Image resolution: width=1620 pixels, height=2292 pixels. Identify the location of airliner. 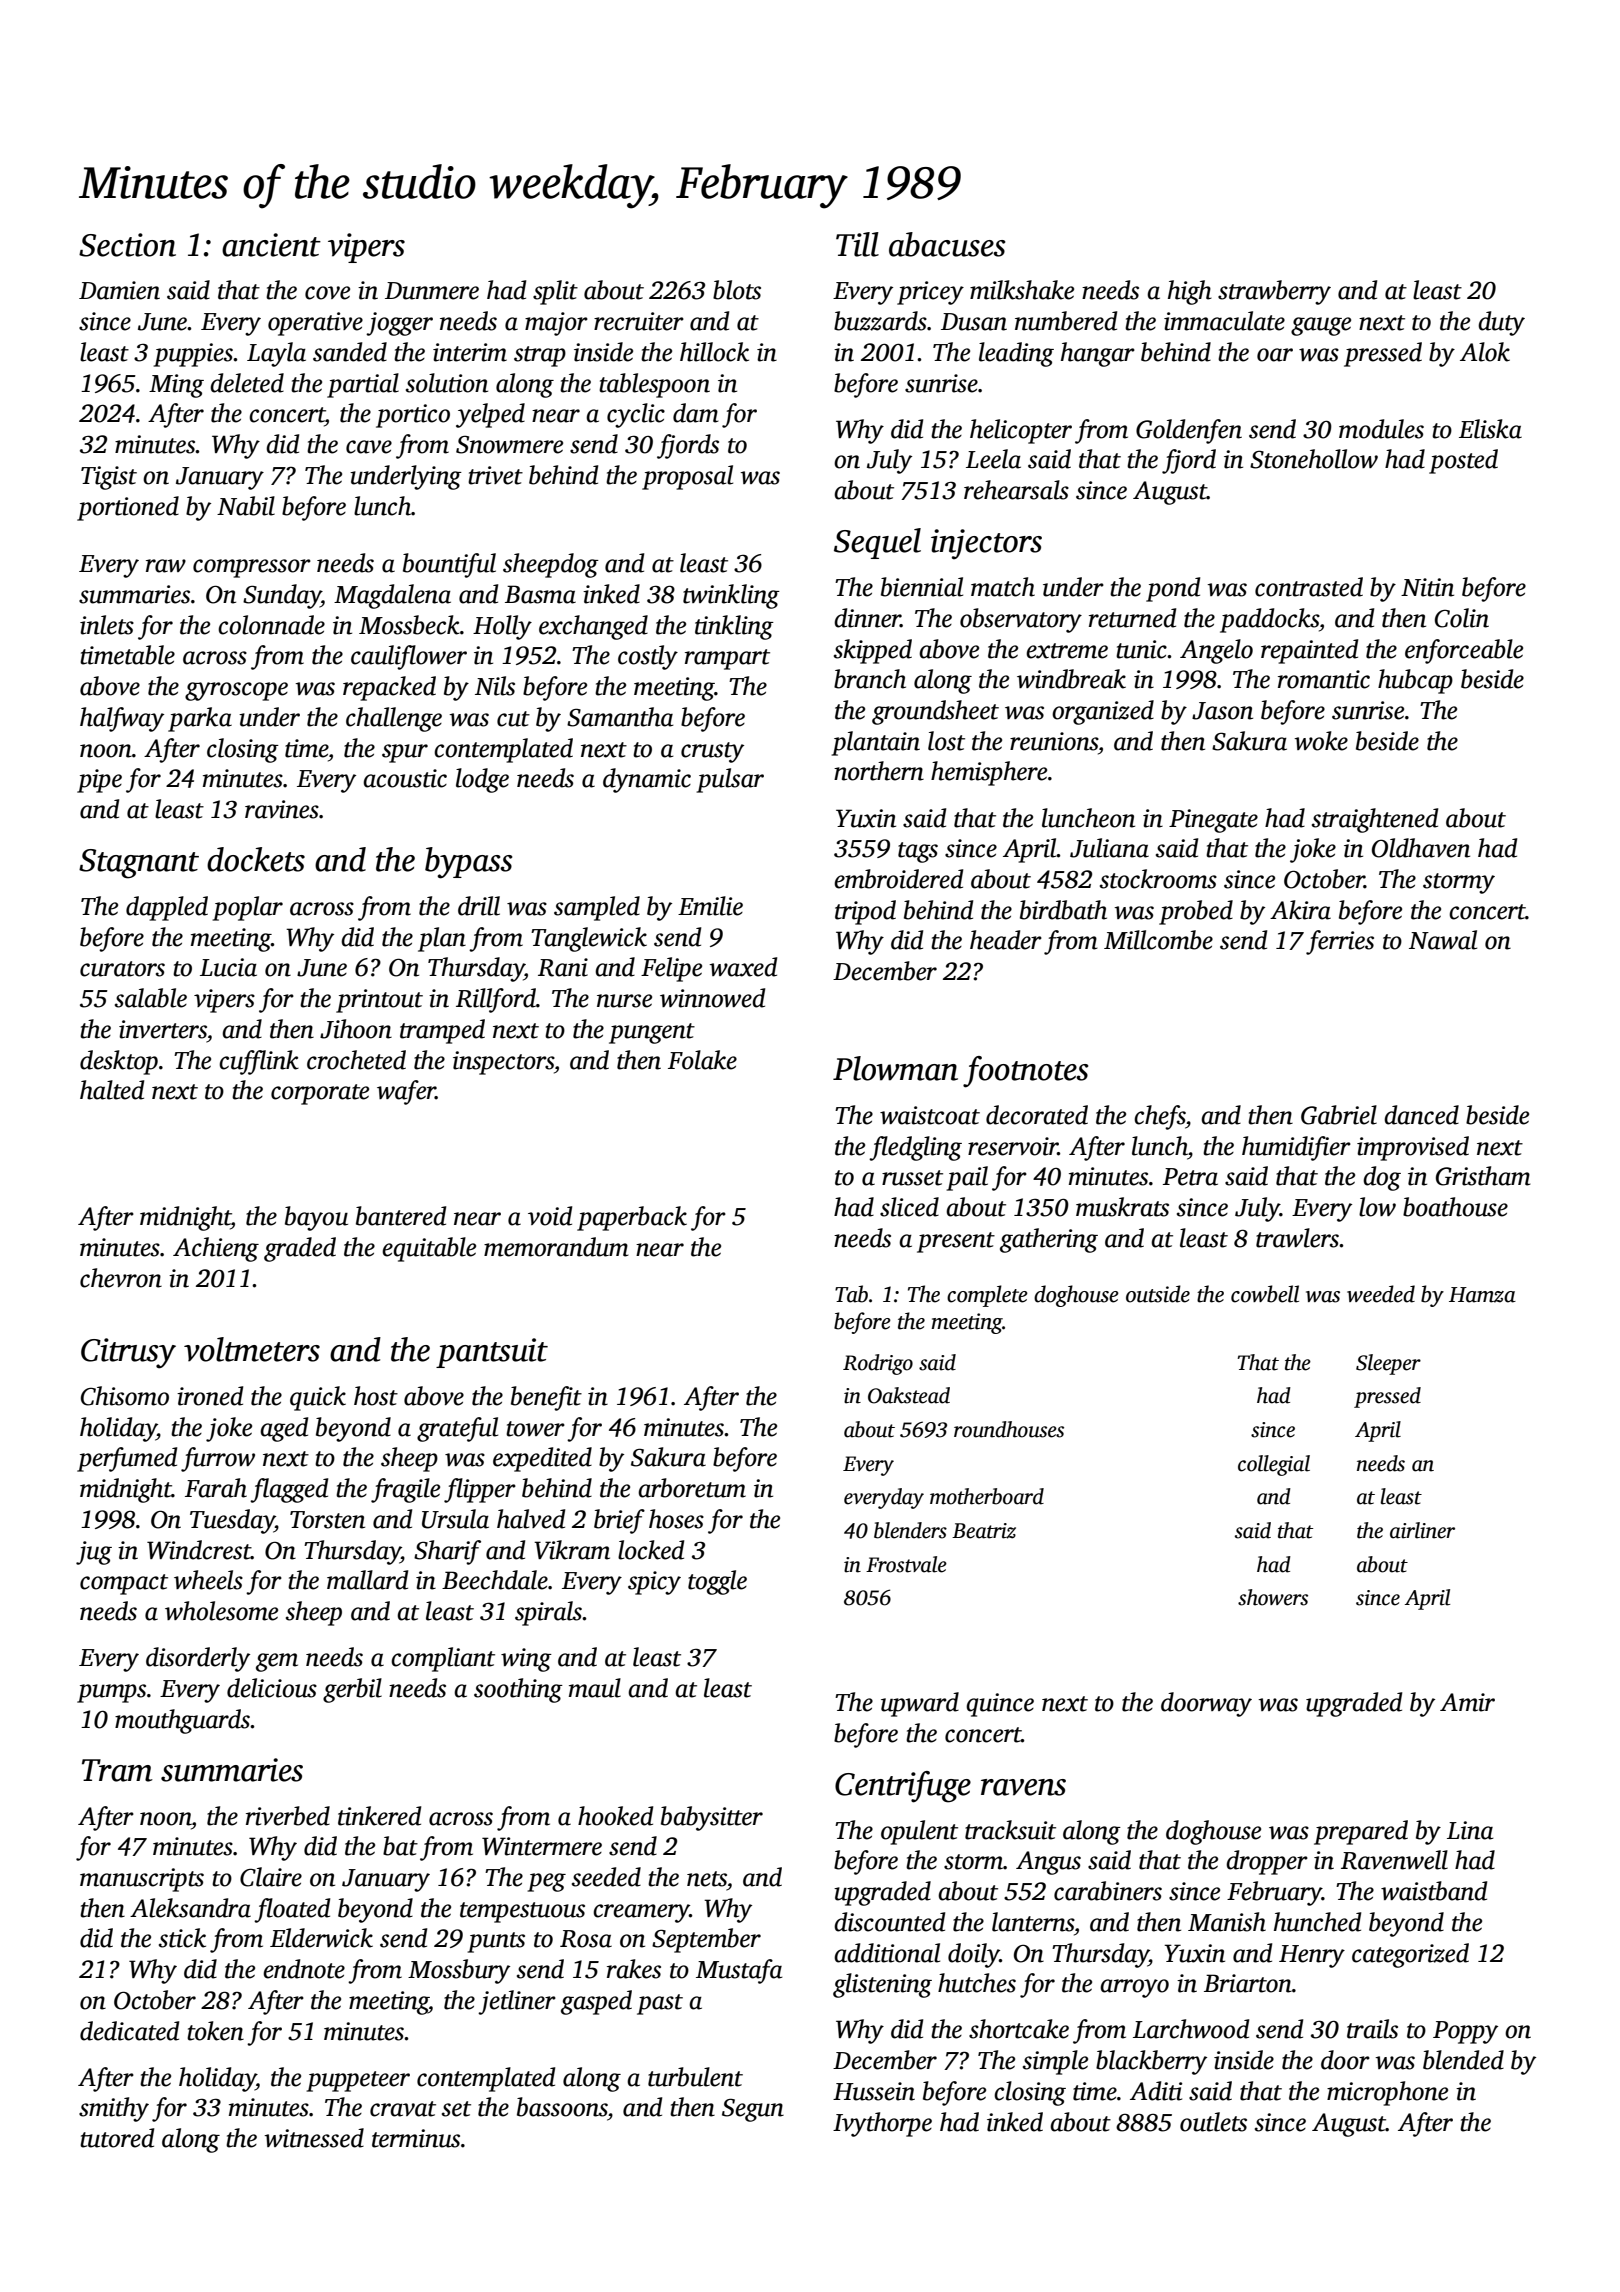
(1422, 1530).
